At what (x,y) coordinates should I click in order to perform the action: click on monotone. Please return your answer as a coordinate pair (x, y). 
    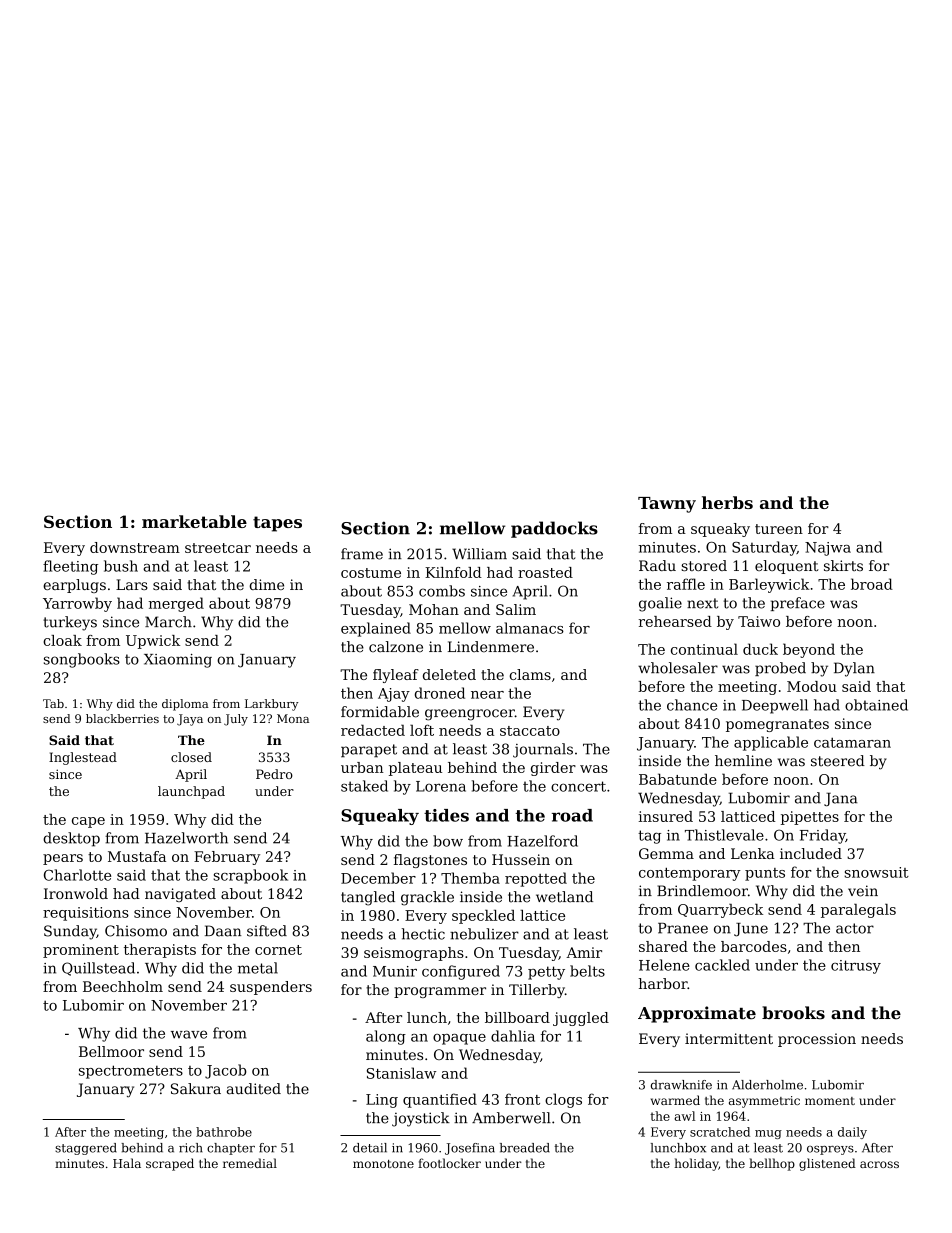
    Looking at the image, I should click on (383, 1164).
